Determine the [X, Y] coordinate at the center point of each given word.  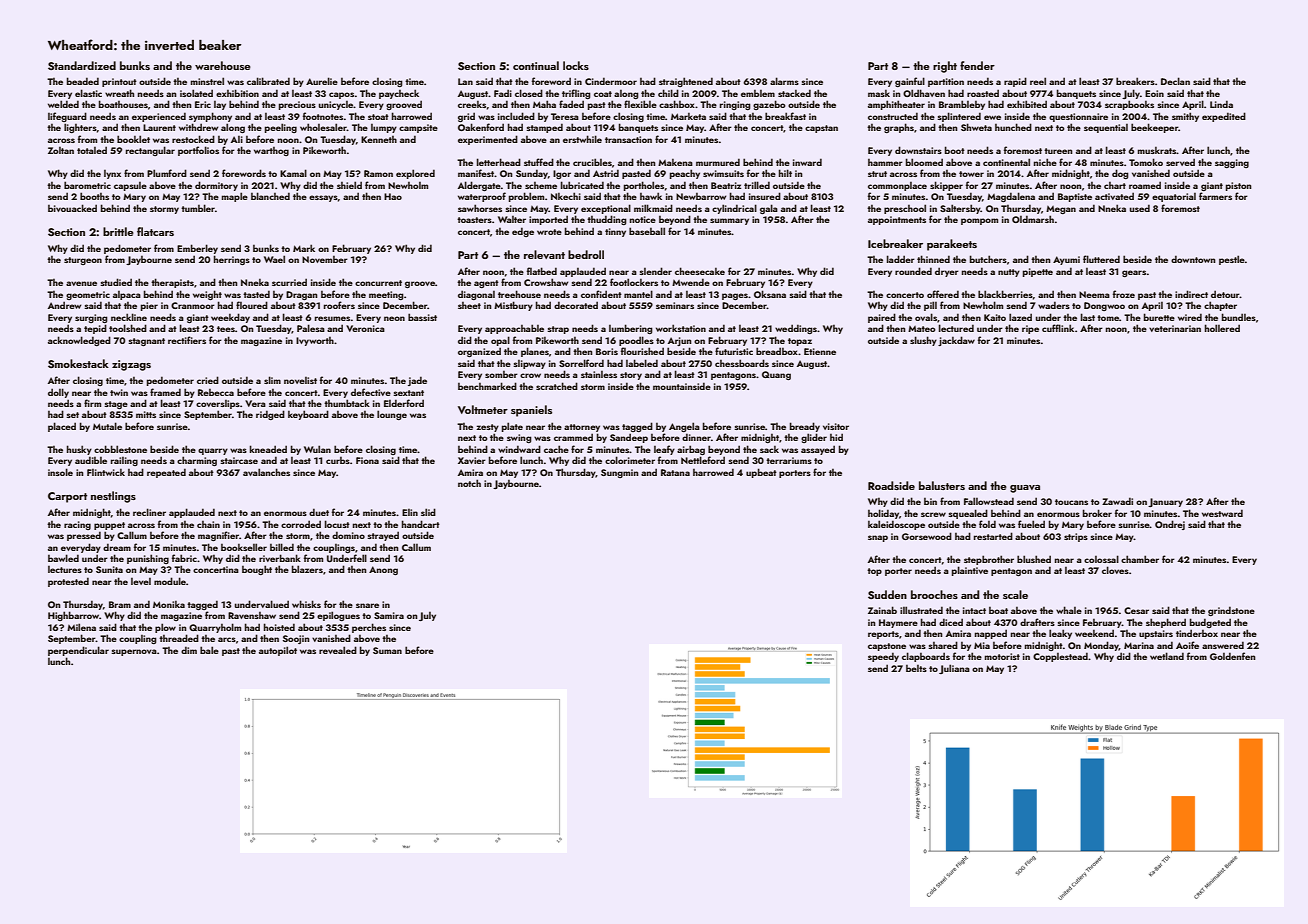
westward [1222, 513]
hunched [1013, 127]
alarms [784, 81]
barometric [87, 185]
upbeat [761, 473]
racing [77, 525]
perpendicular [78, 651]
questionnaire [1078, 117]
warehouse [223, 65]
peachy [685, 174]
